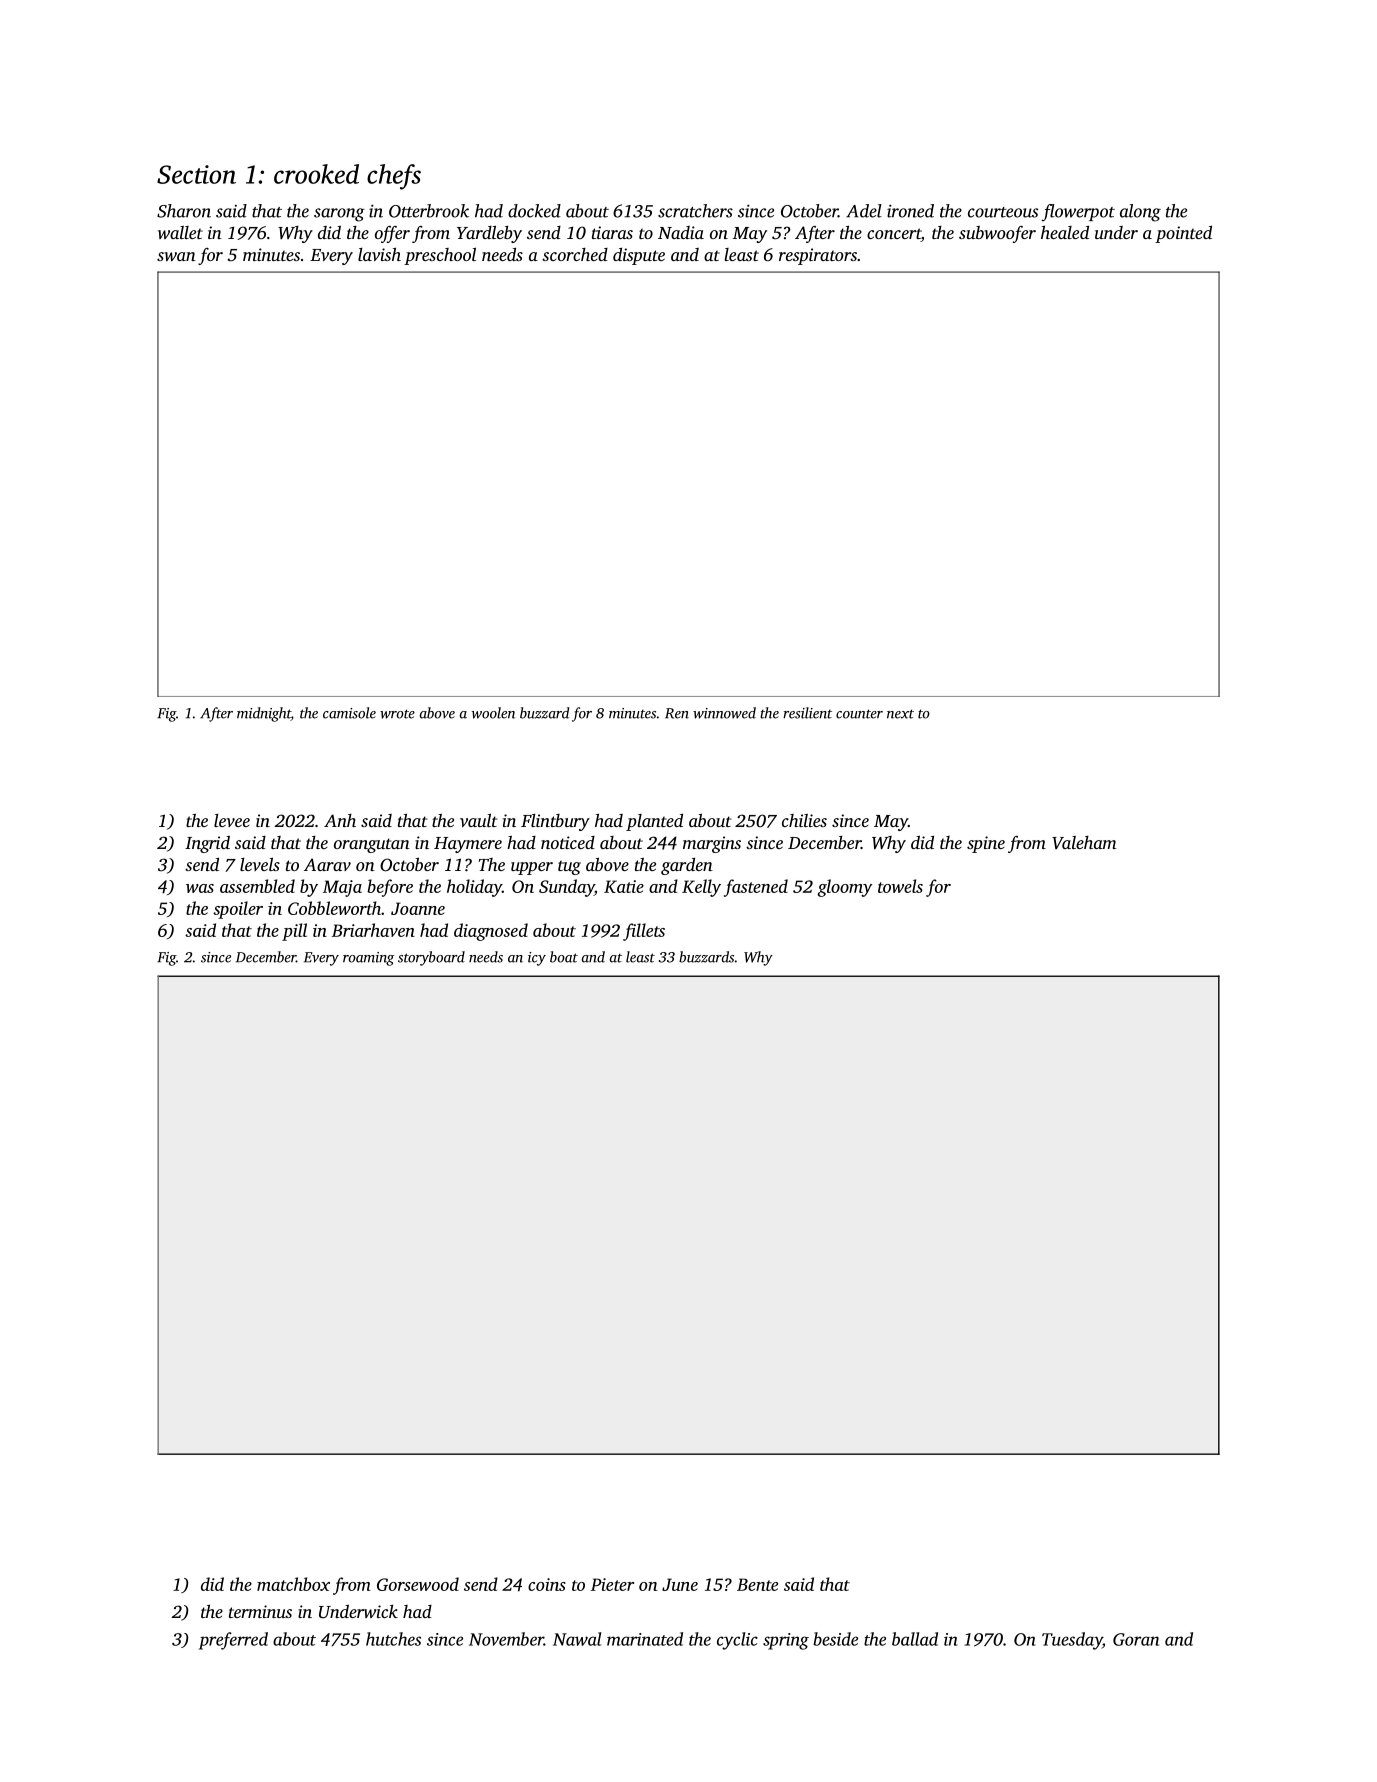 This document has width=1377, height=1782. I want to click on next, so click(900, 714).
